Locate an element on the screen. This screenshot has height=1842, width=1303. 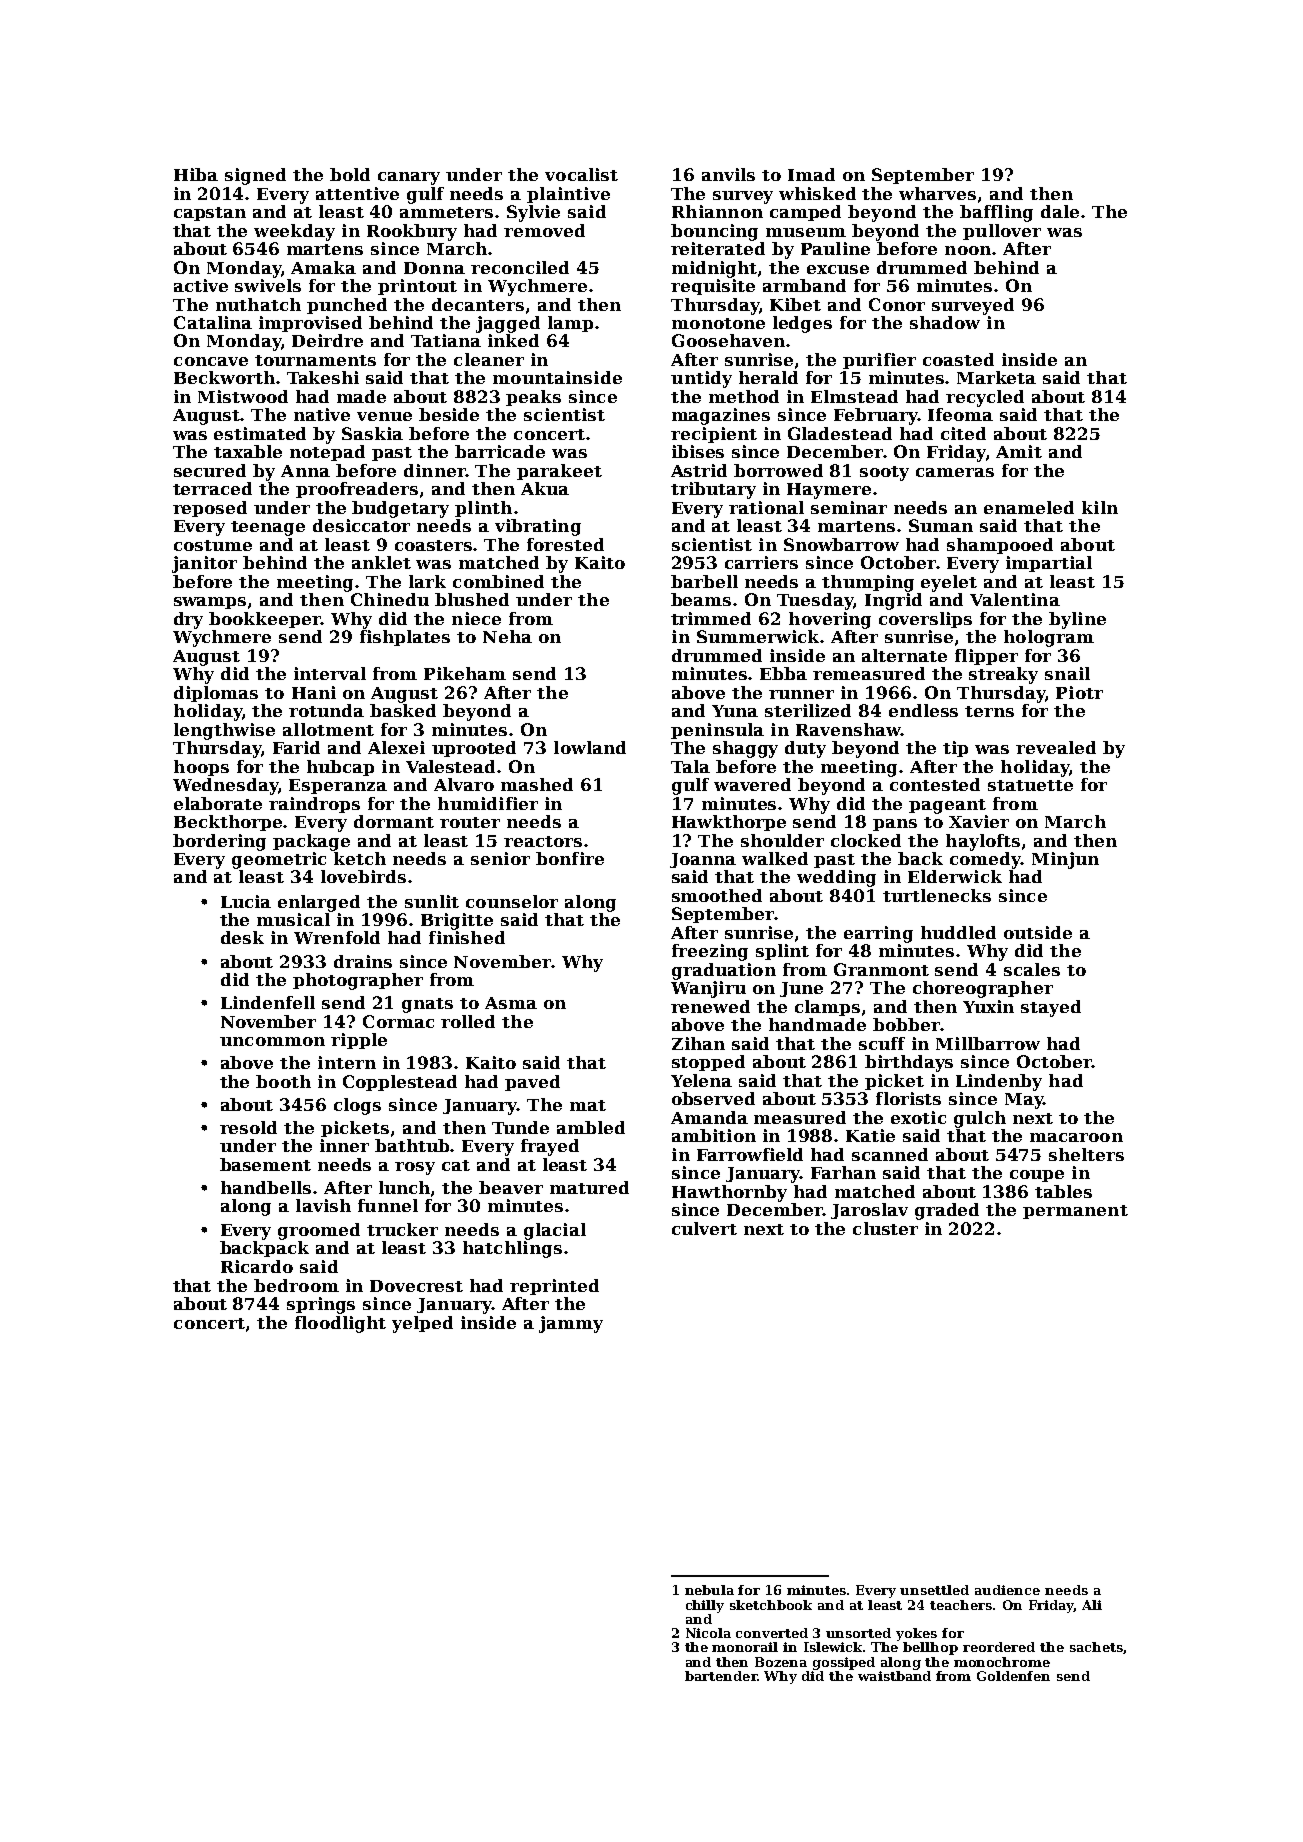
dale is located at coordinates (1060, 211).
